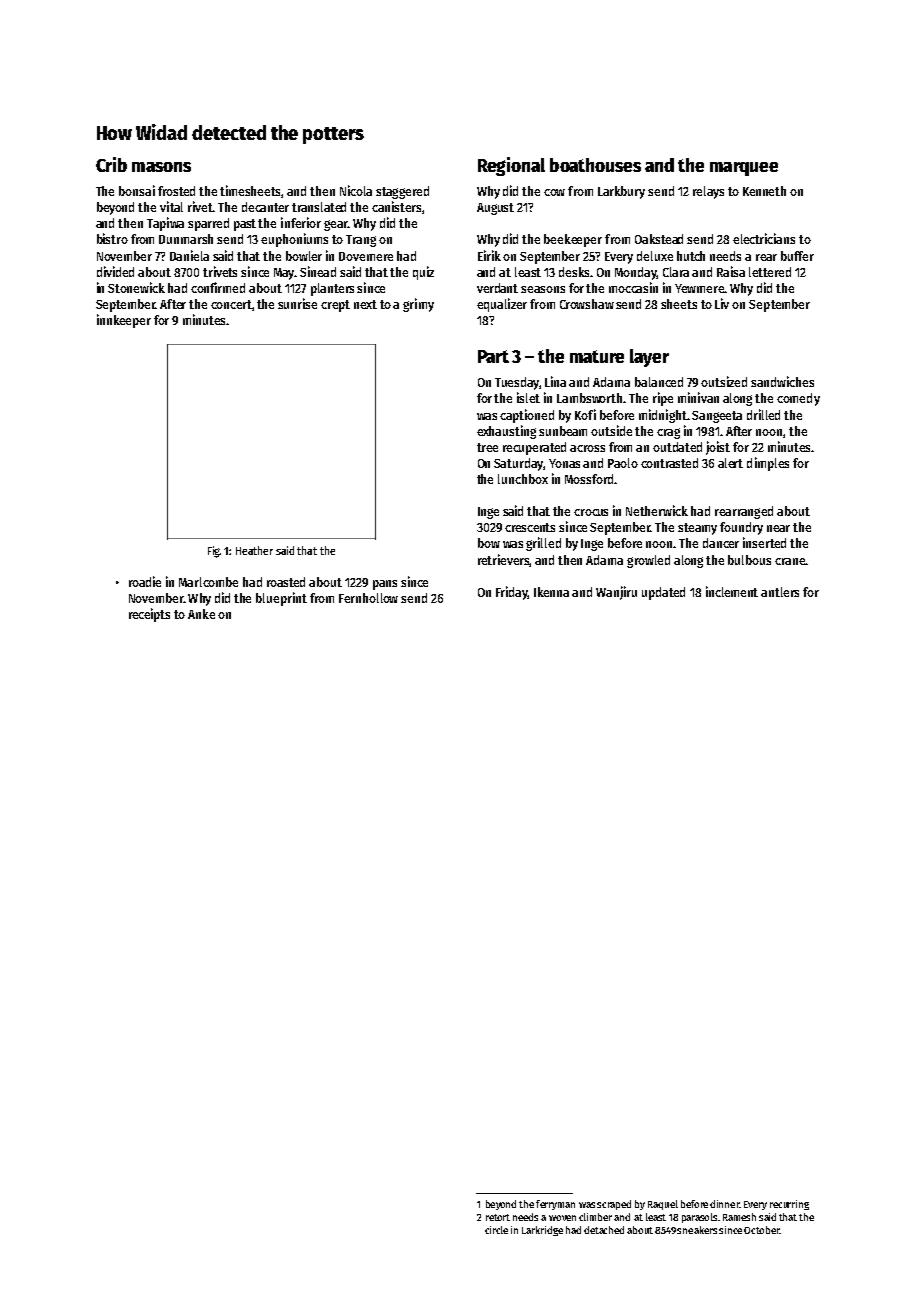  I want to click on ferryman, so click(555, 1205).
